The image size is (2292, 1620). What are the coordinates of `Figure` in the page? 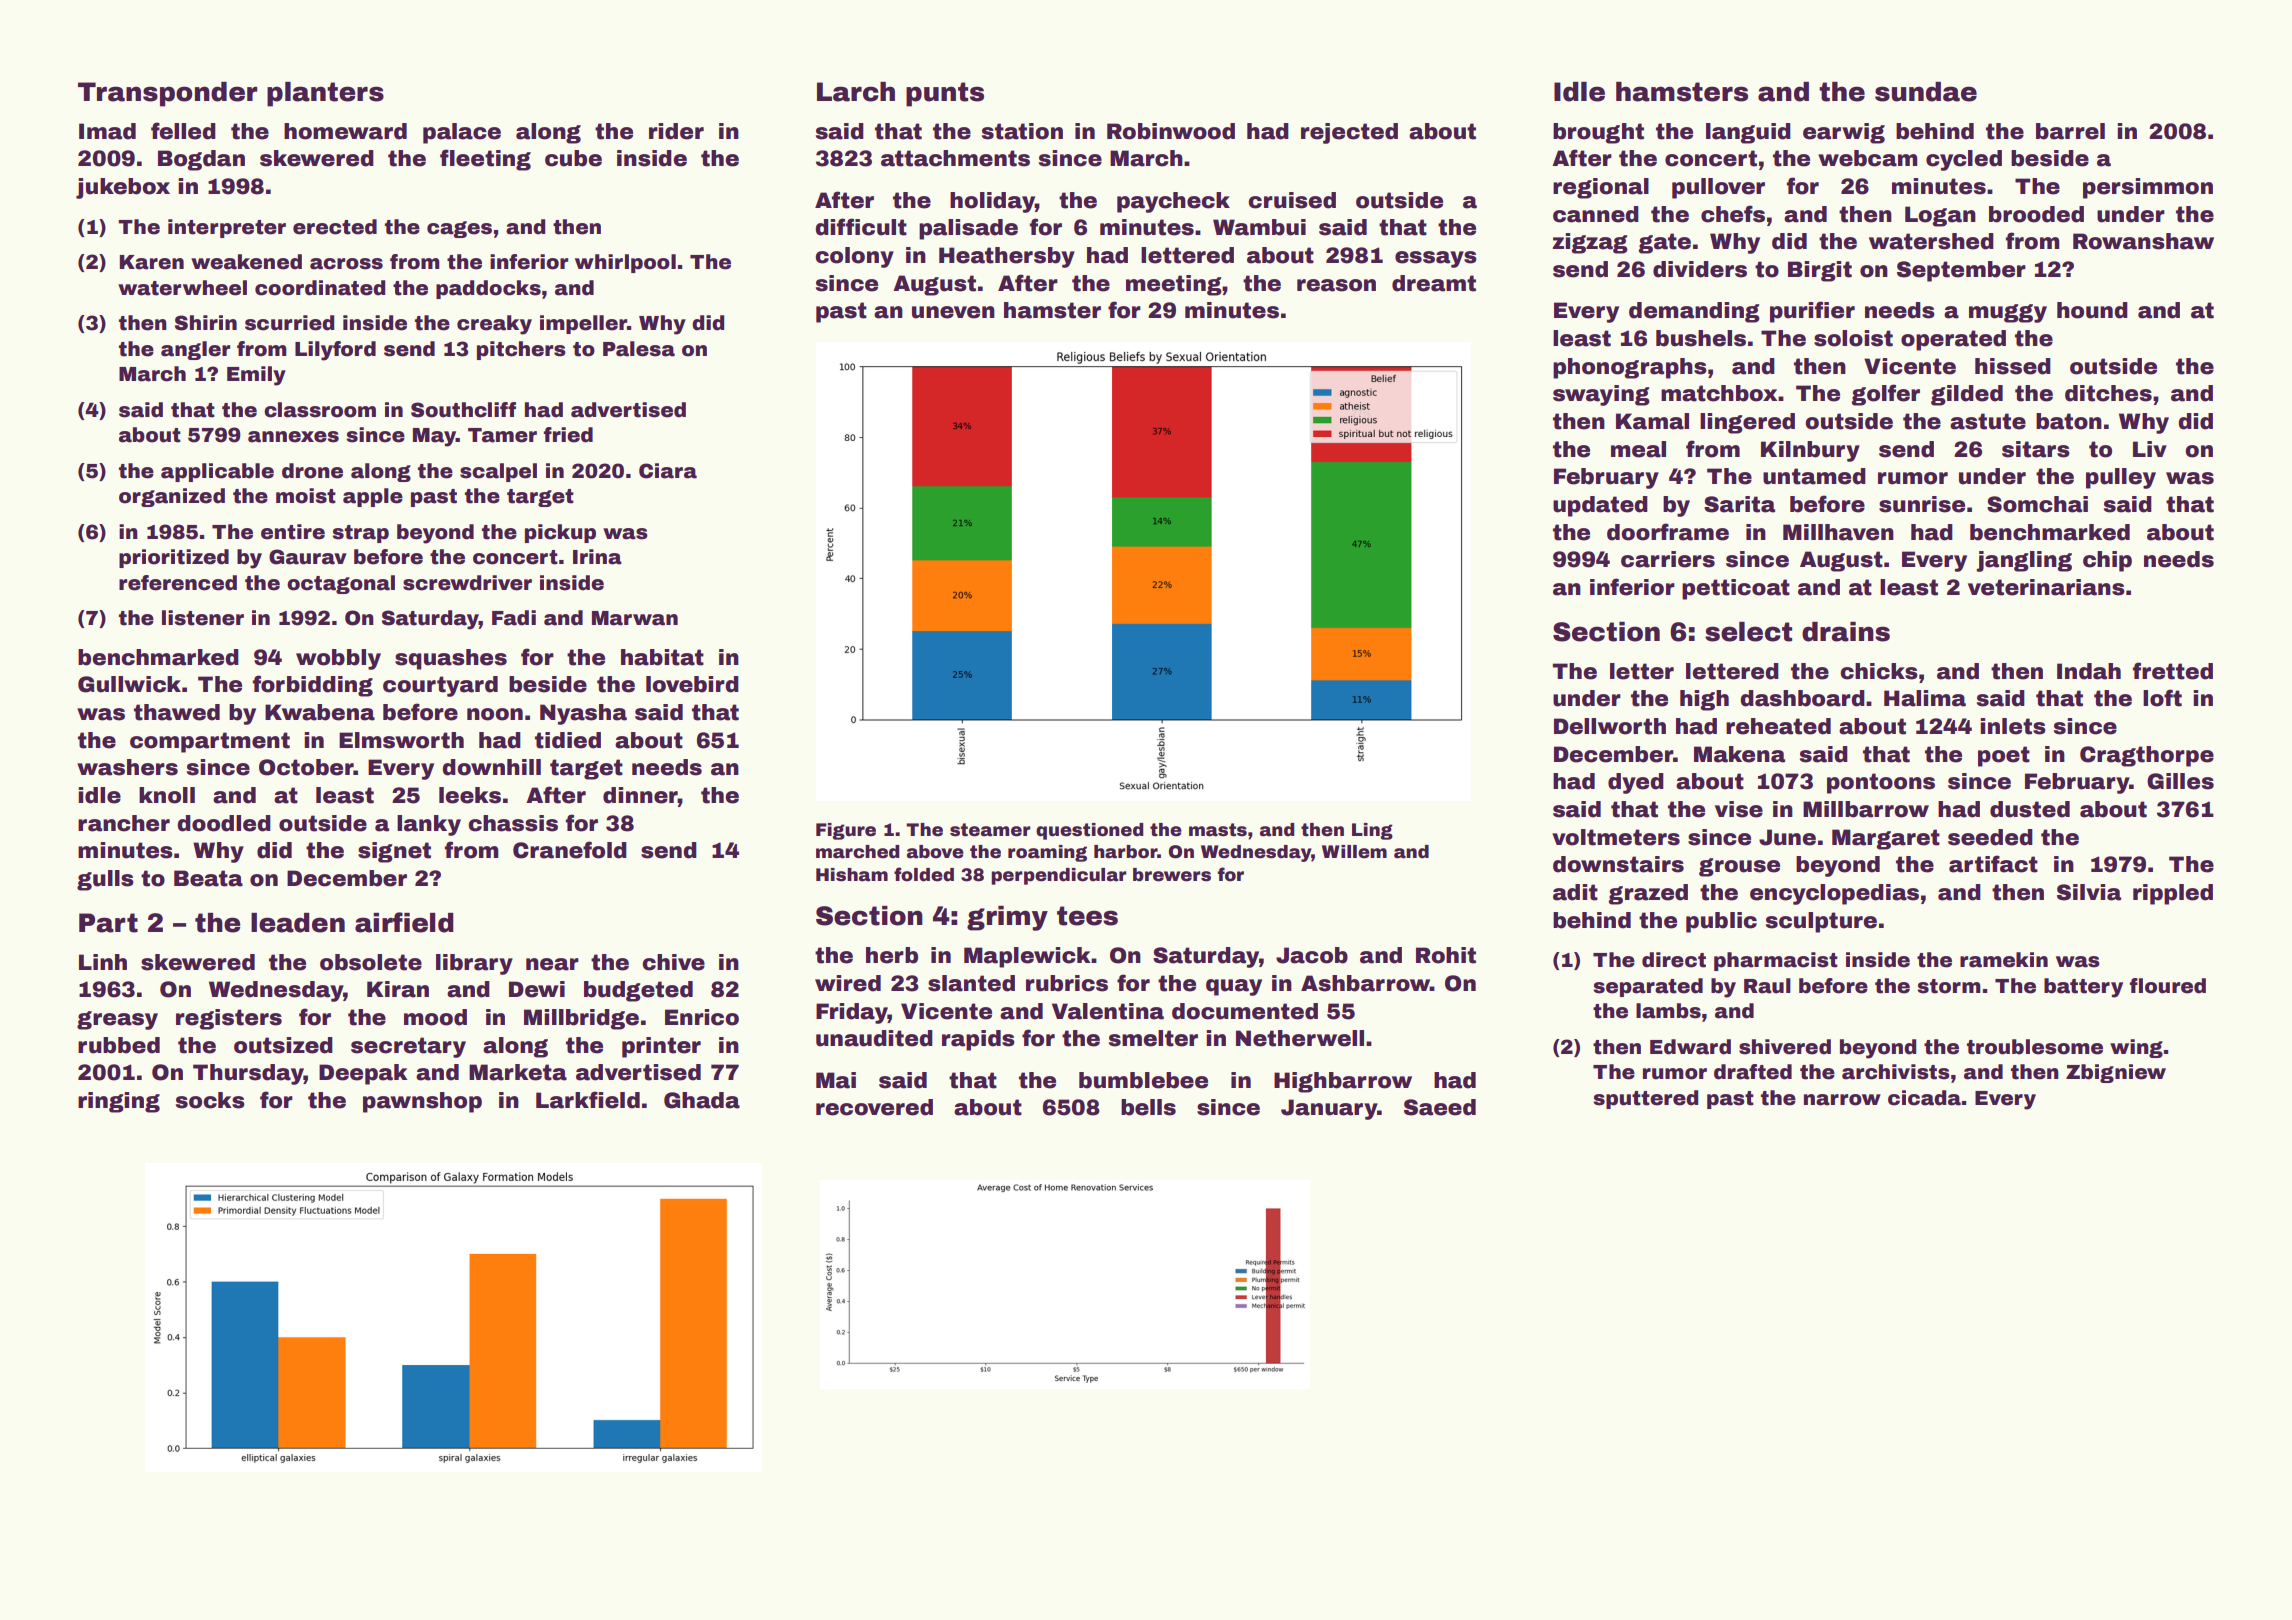 It's located at (846, 831).
